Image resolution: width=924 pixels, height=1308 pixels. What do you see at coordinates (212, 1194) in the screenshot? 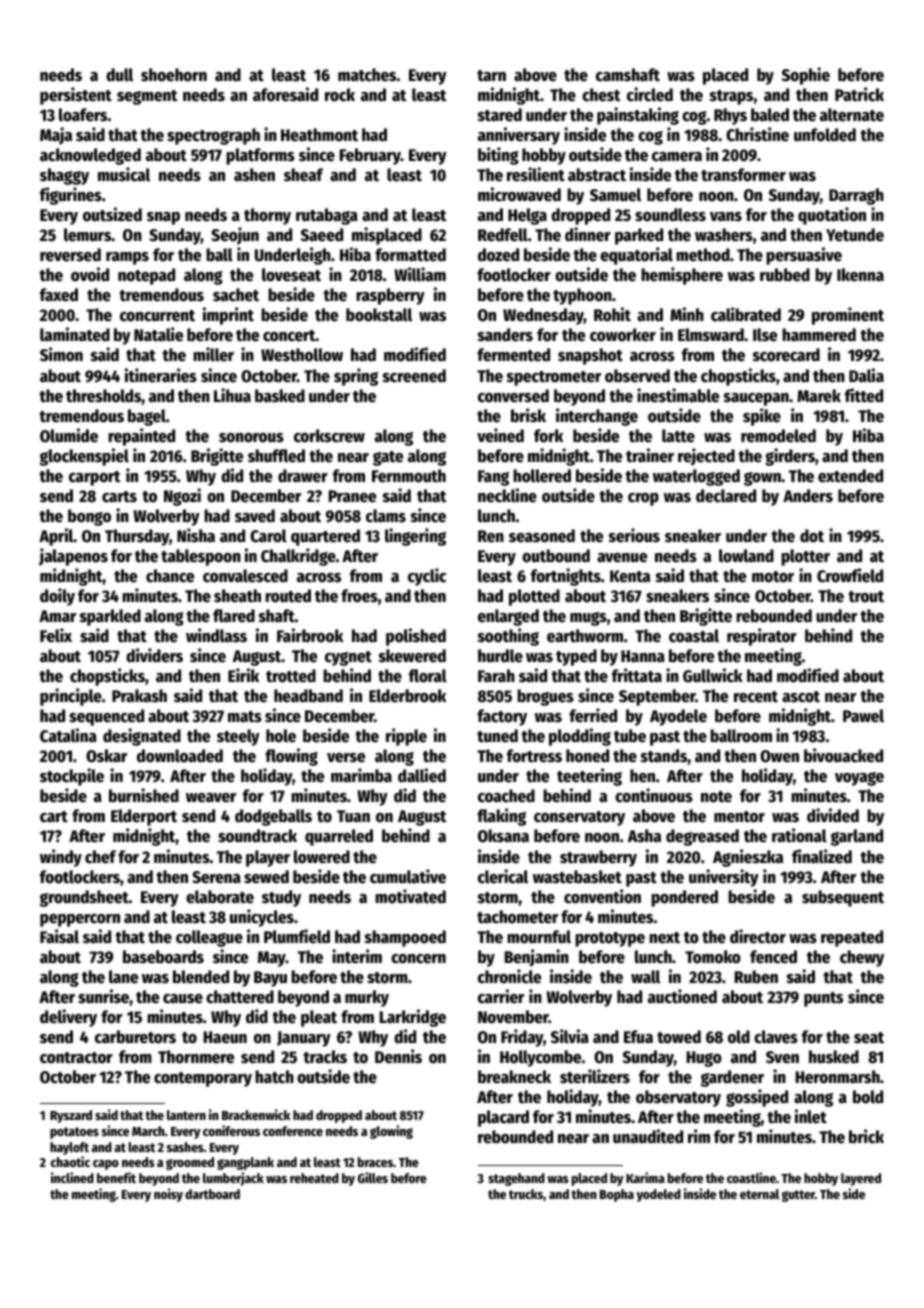
I see `dartboard` at bounding box center [212, 1194].
